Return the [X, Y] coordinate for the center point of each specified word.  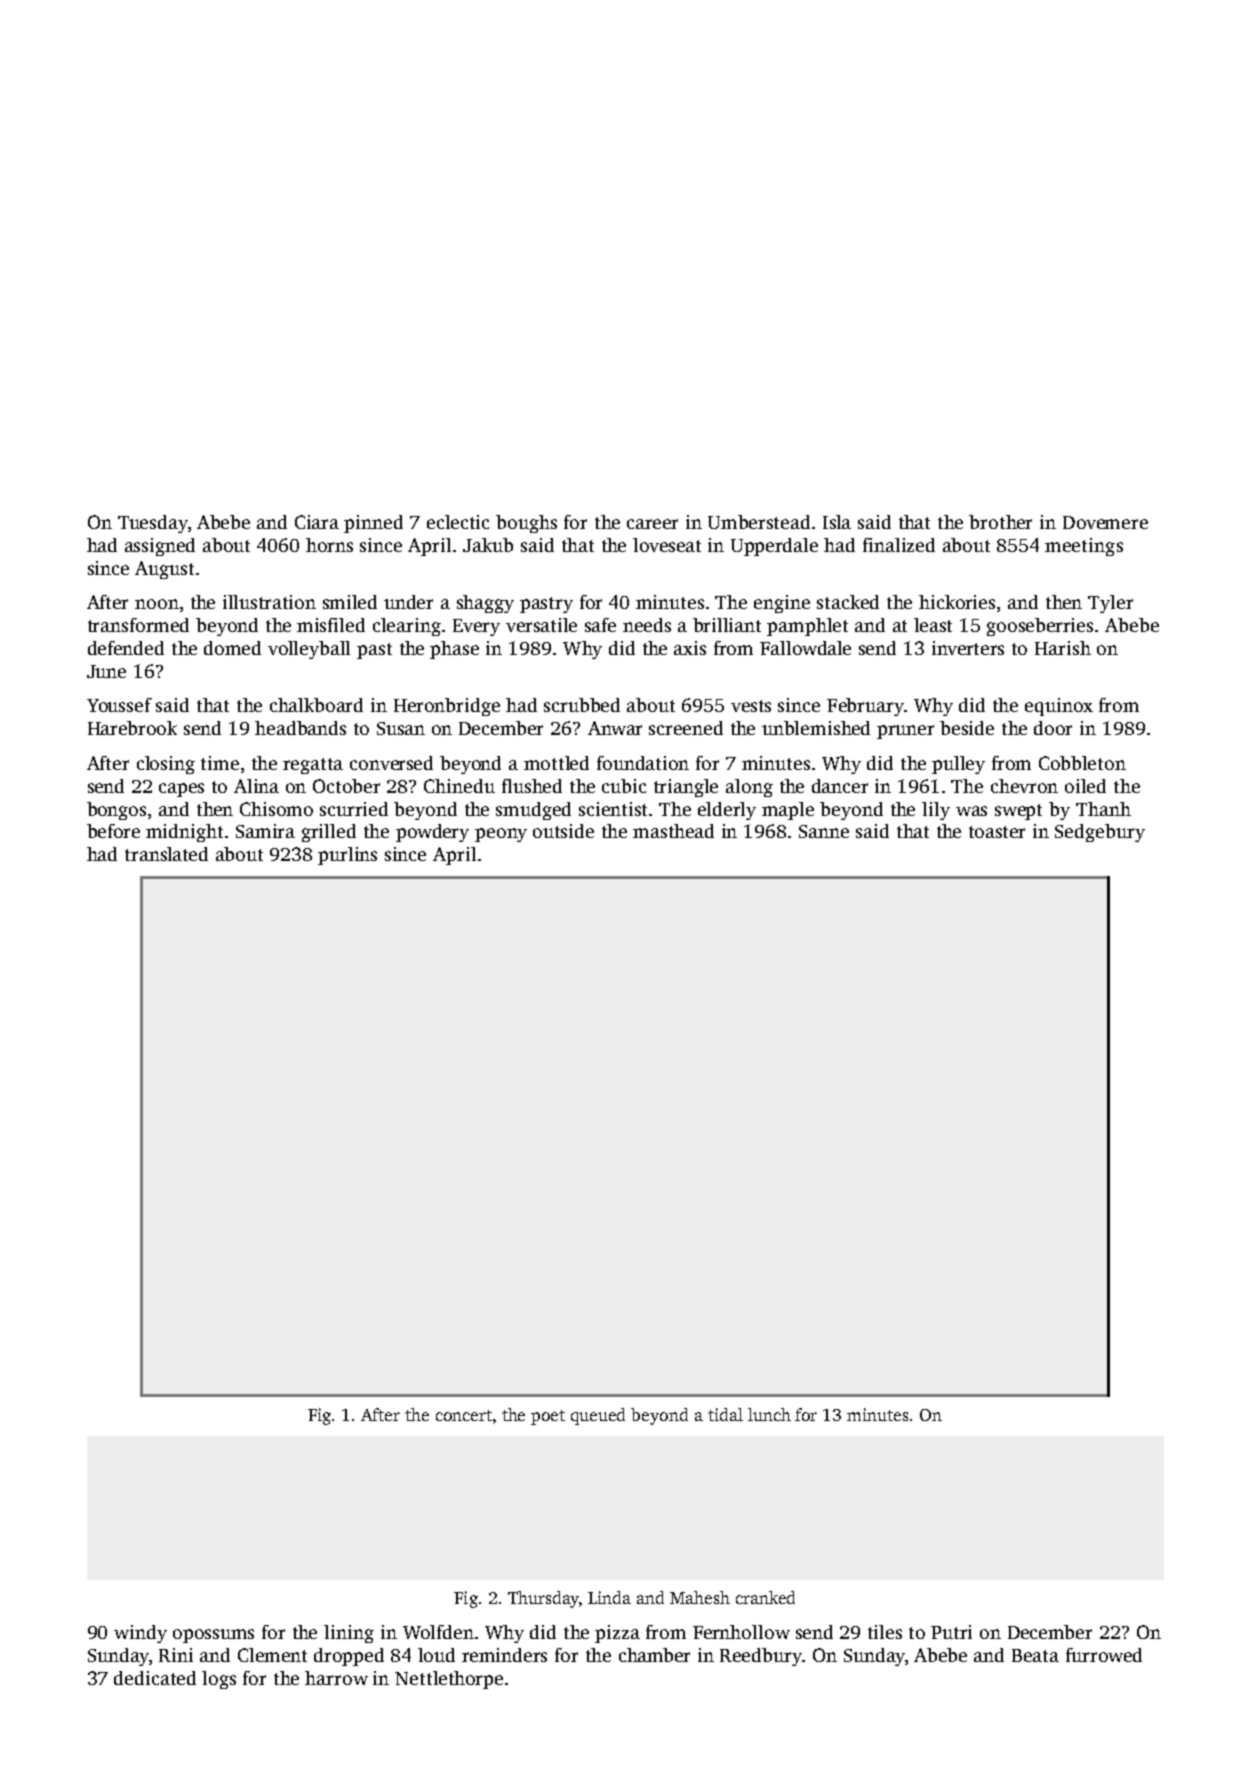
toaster [997, 832]
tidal [725, 1414]
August [164, 570]
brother [1000, 522]
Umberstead [759, 522]
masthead [673, 831]
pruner [905, 732]
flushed [532, 786]
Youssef [119, 705]
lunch [769, 1414]
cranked [765, 1597]
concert [464, 1415]
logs [219, 1680]
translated [166, 854]
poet [548, 1417]
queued [598, 1416]
